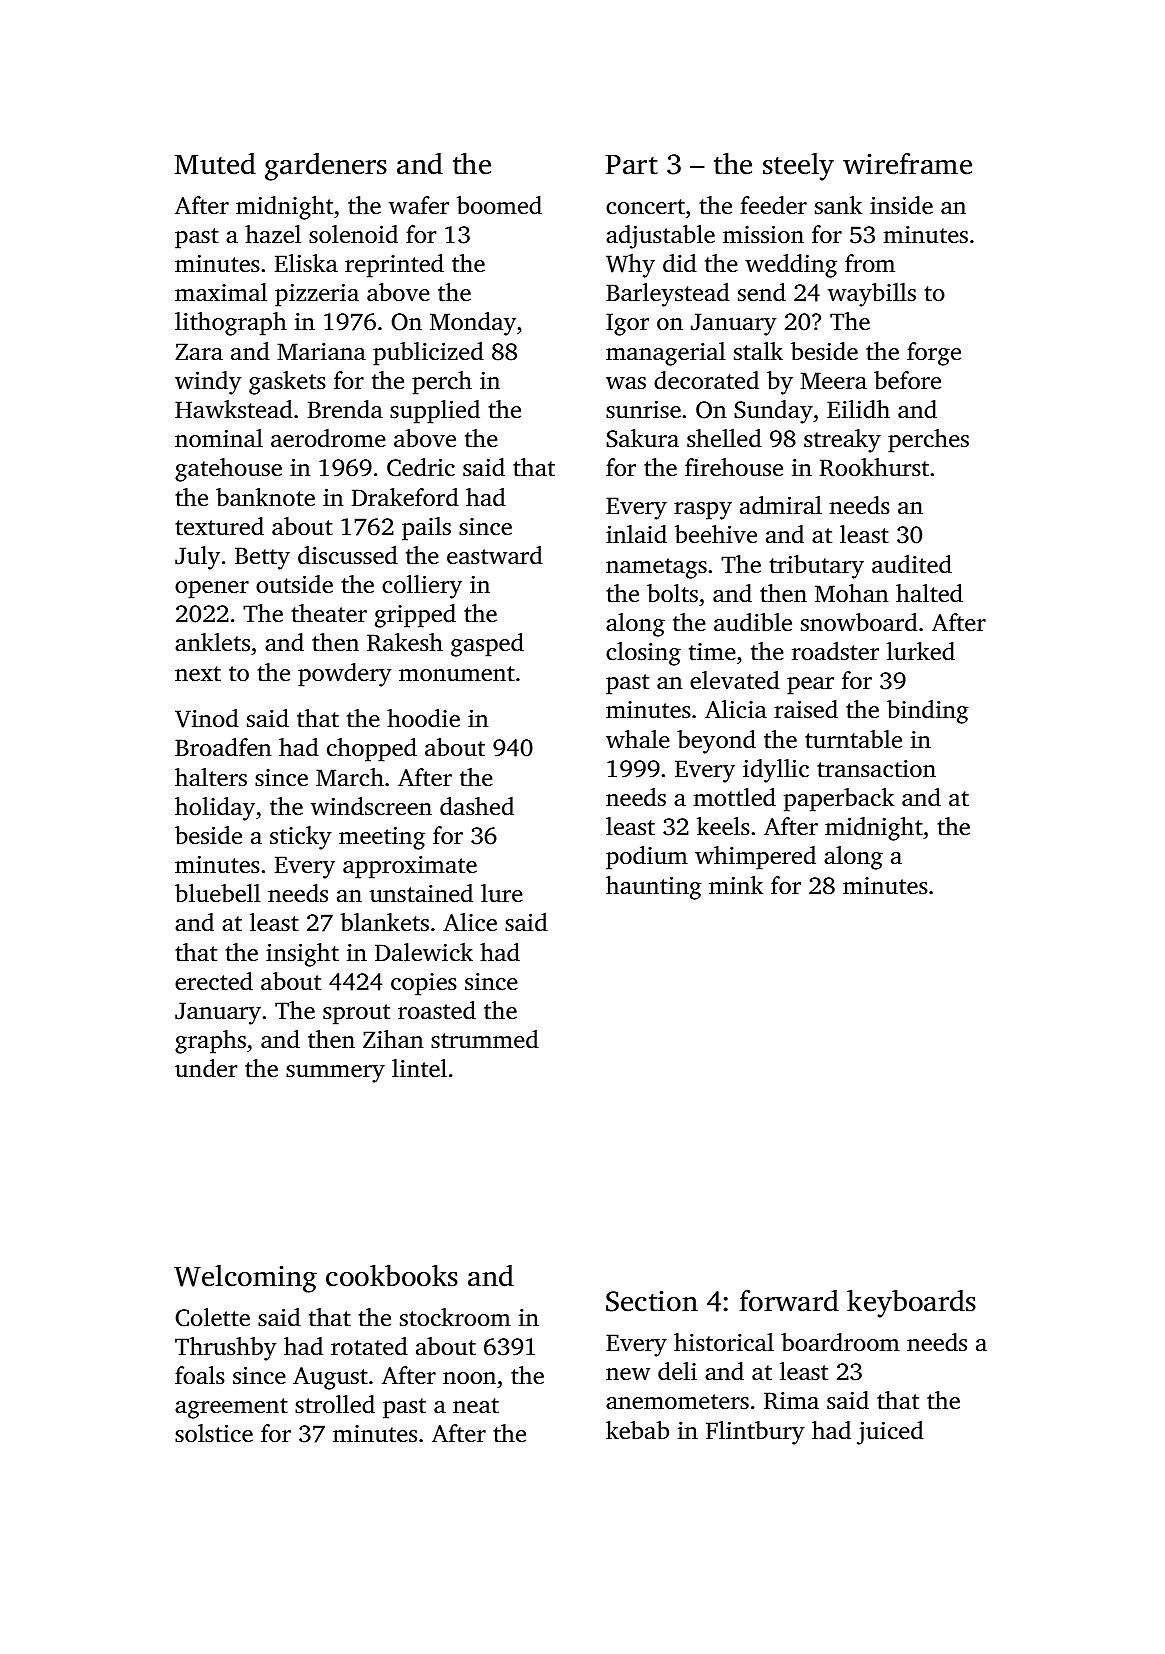 The height and width of the screenshot is (1654, 1165). What do you see at coordinates (928, 712) in the screenshot?
I see `binding` at bounding box center [928, 712].
